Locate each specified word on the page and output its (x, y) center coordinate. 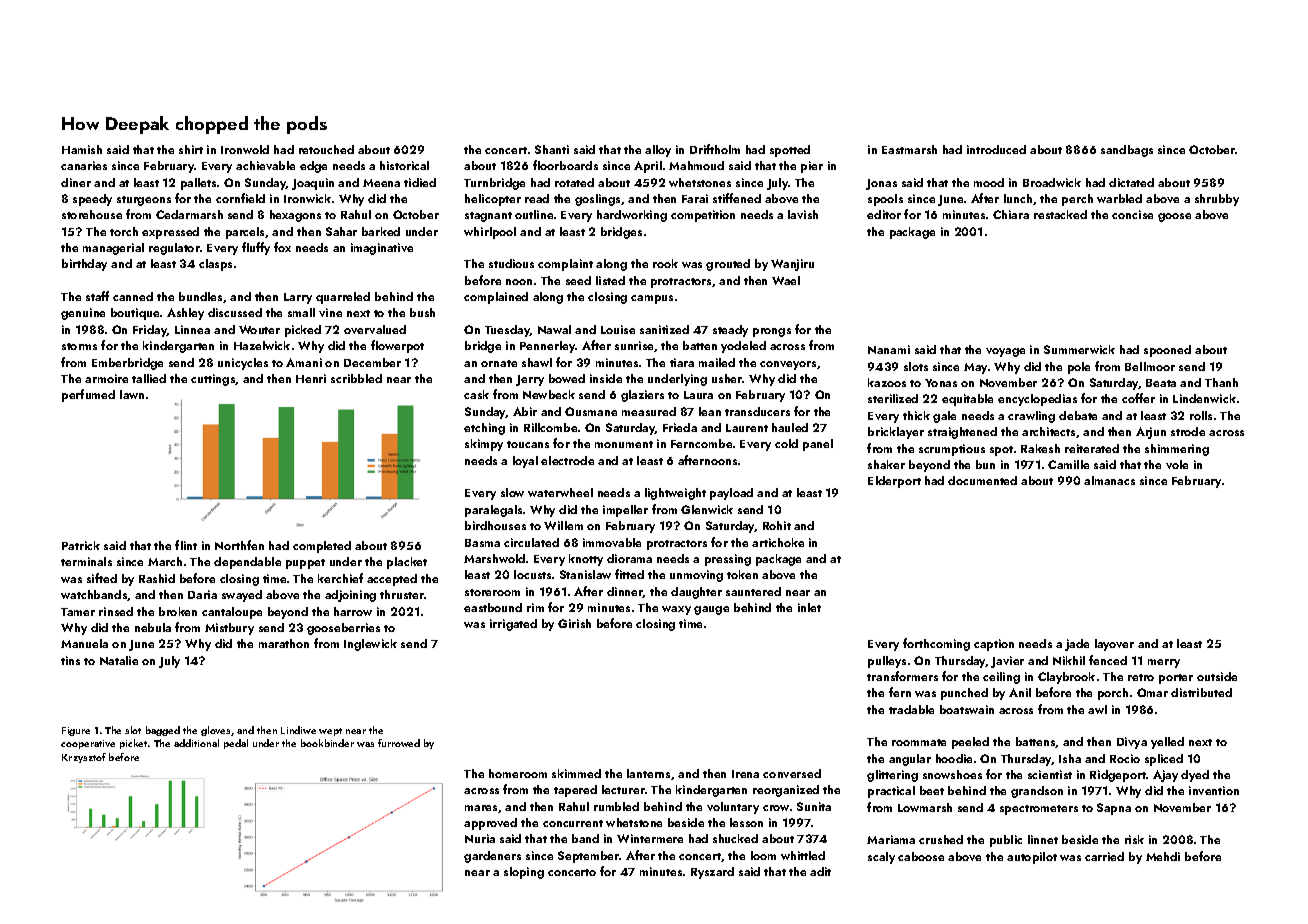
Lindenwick (1204, 398)
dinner (625, 592)
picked (303, 331)
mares (481, 808)
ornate (499, 363)
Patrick (81, 545)
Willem (563, 525)
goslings (597, 200)
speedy (92, 200)
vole (1177, 464)
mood (989, 182)
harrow (353, 611)
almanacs (1109, 480)
